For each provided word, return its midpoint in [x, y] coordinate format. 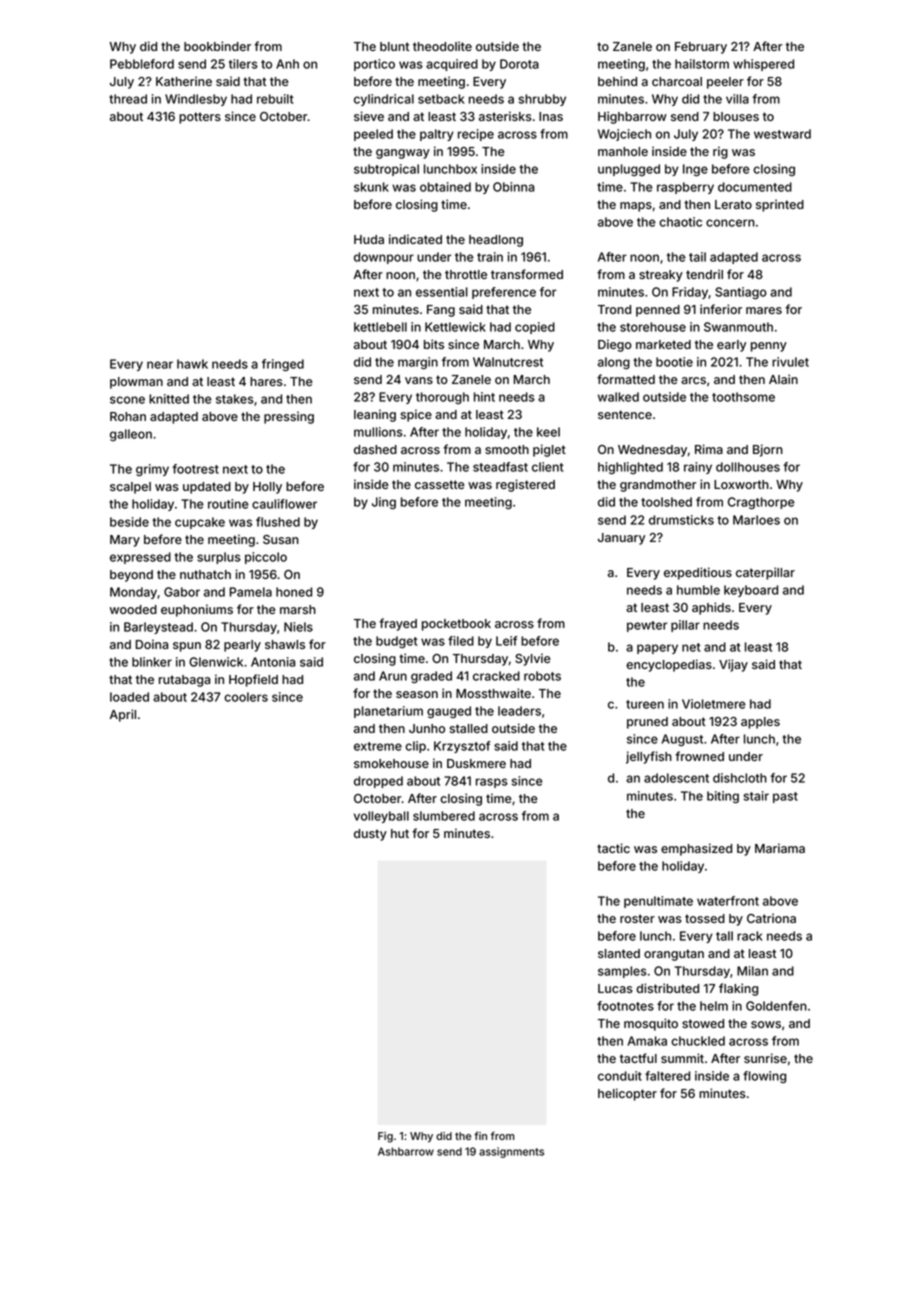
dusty [370, 835]
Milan [752, 971]
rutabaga [184, 681]
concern [730, 223]
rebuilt [275, 99]
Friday [690, 293]
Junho [427, 728]
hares [266, 381]
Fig [385, 1137]
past [785, 797]
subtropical [386, 170]
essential [442, 292]
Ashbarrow [406, 1151]
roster [637, 918]
